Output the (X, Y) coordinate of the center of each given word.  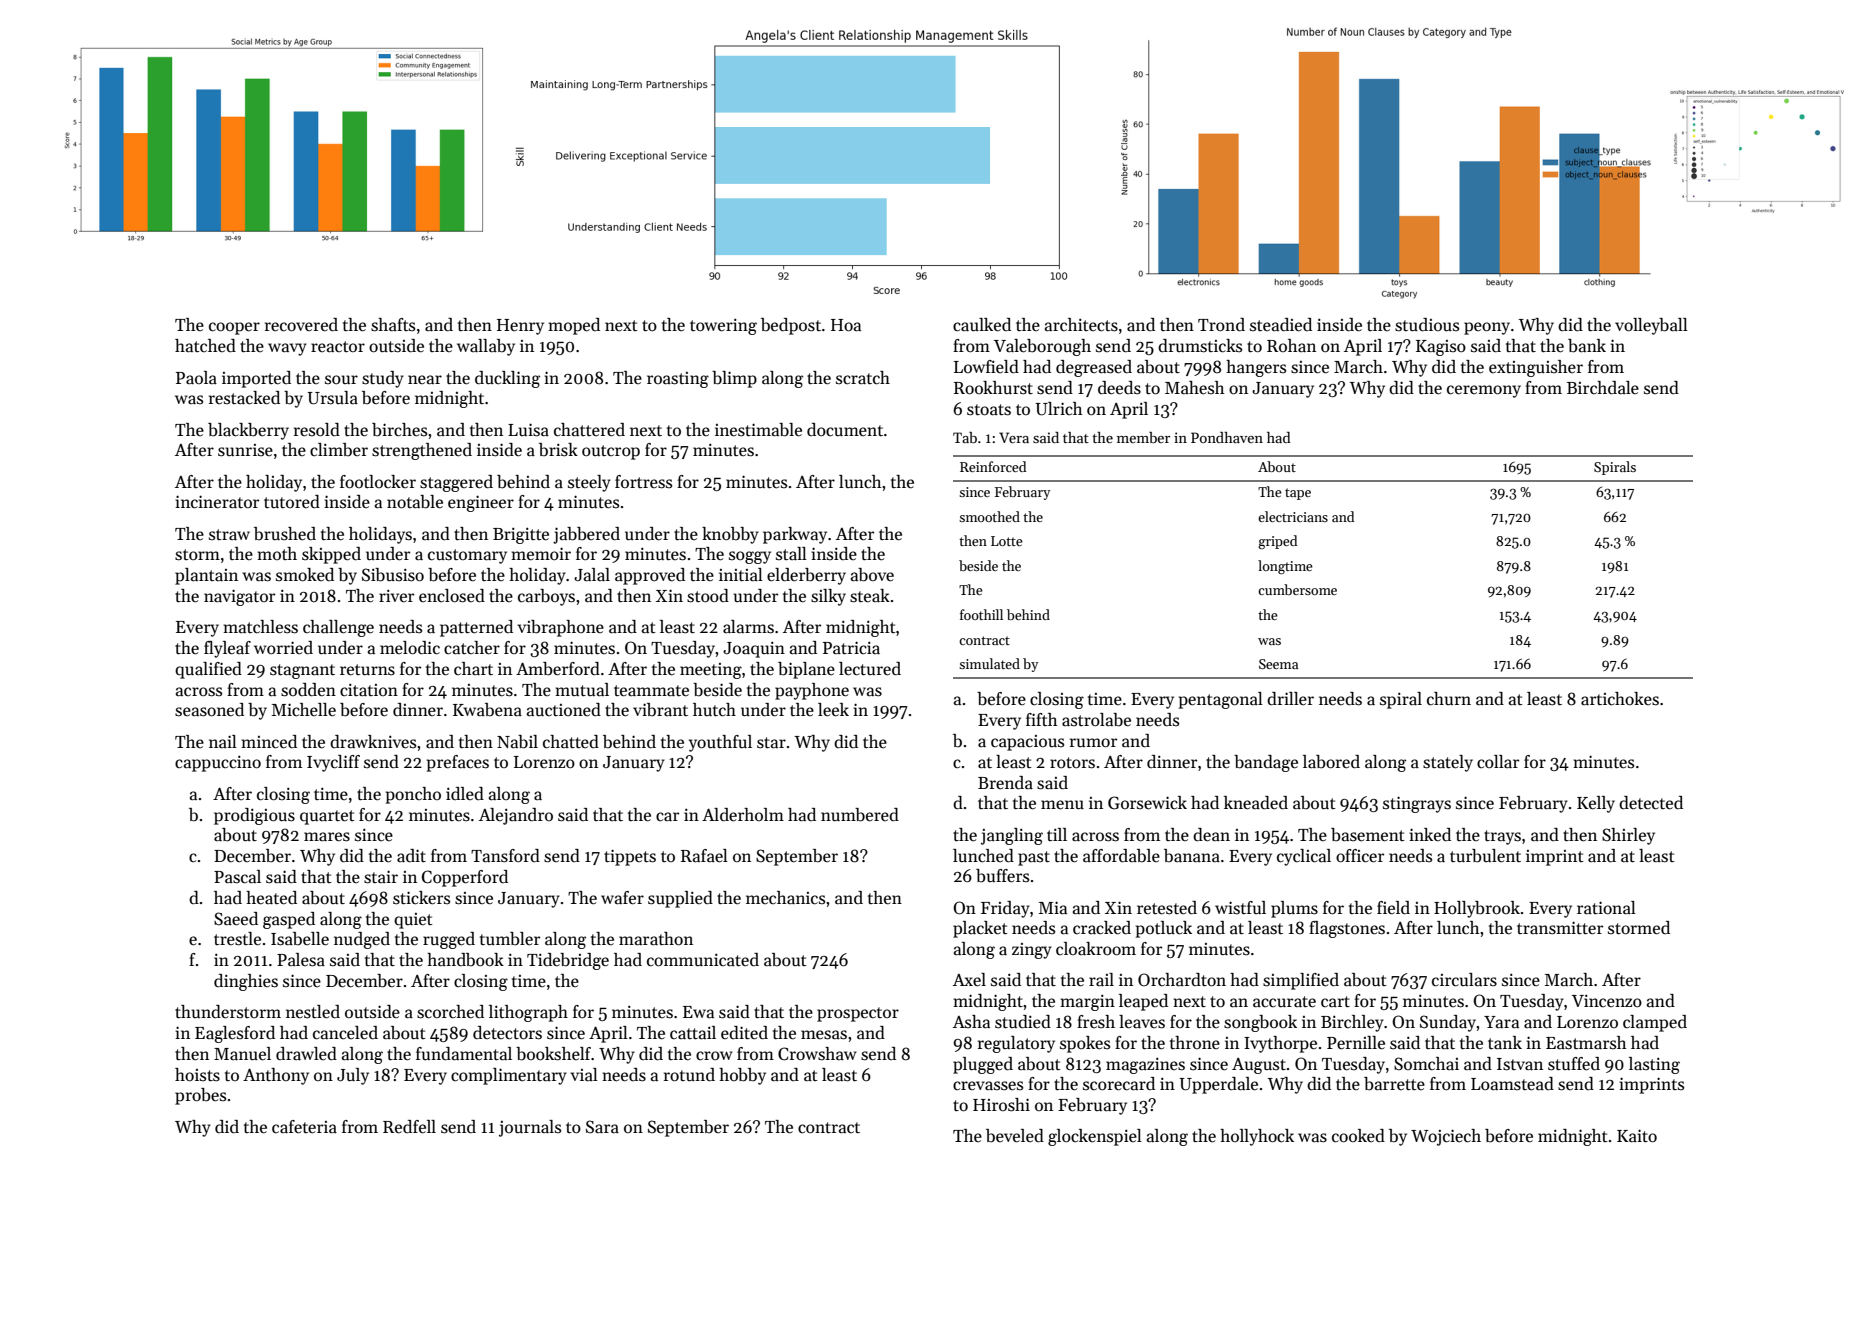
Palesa (301, 960)
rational (1606, 908)
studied (1023, 1022)
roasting (678, 380)
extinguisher (1536, 368)
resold (317, 430)
